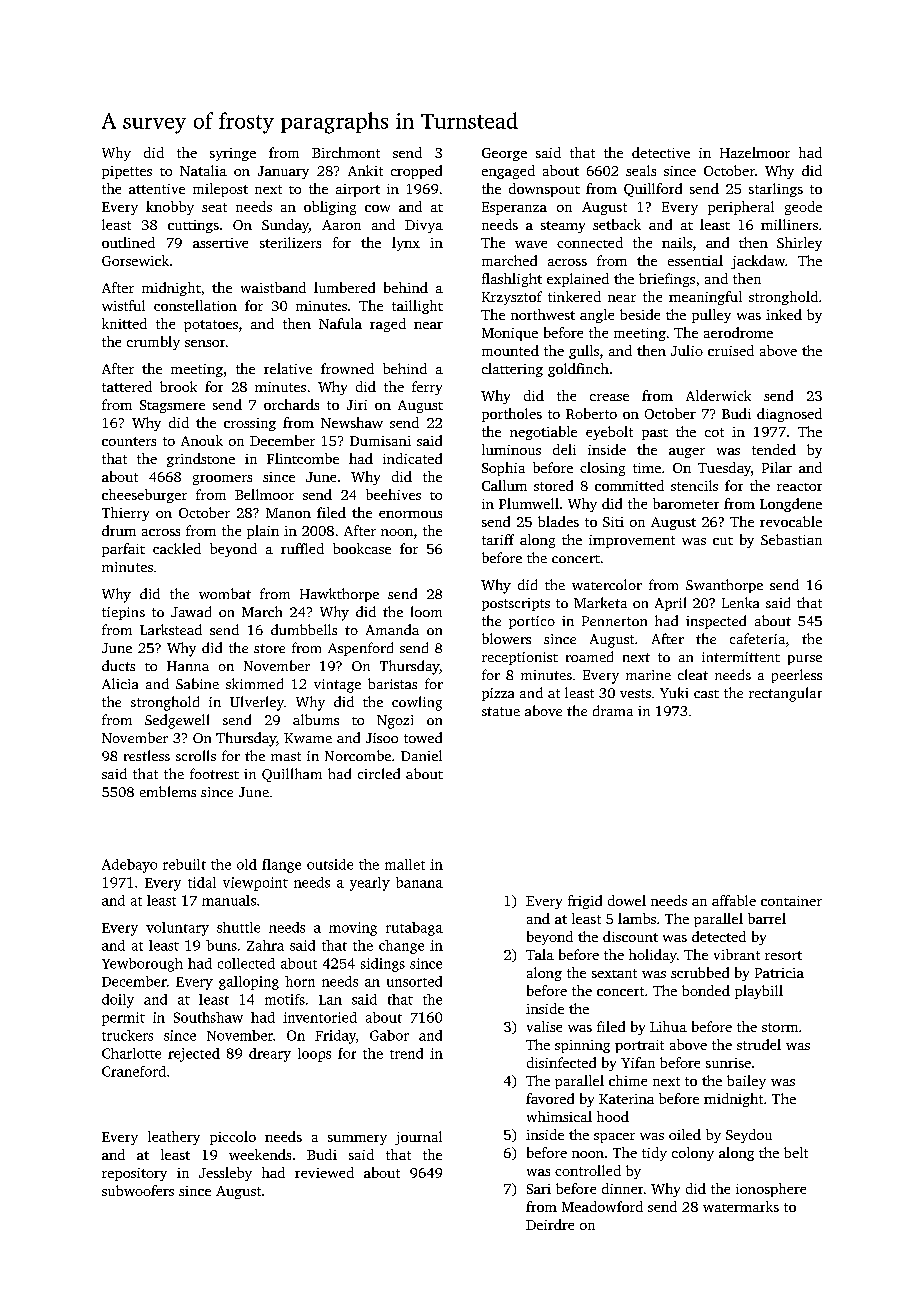  Describe the element at coordinates (504, 485) in the screenshot. I see `Callum` at that location.
